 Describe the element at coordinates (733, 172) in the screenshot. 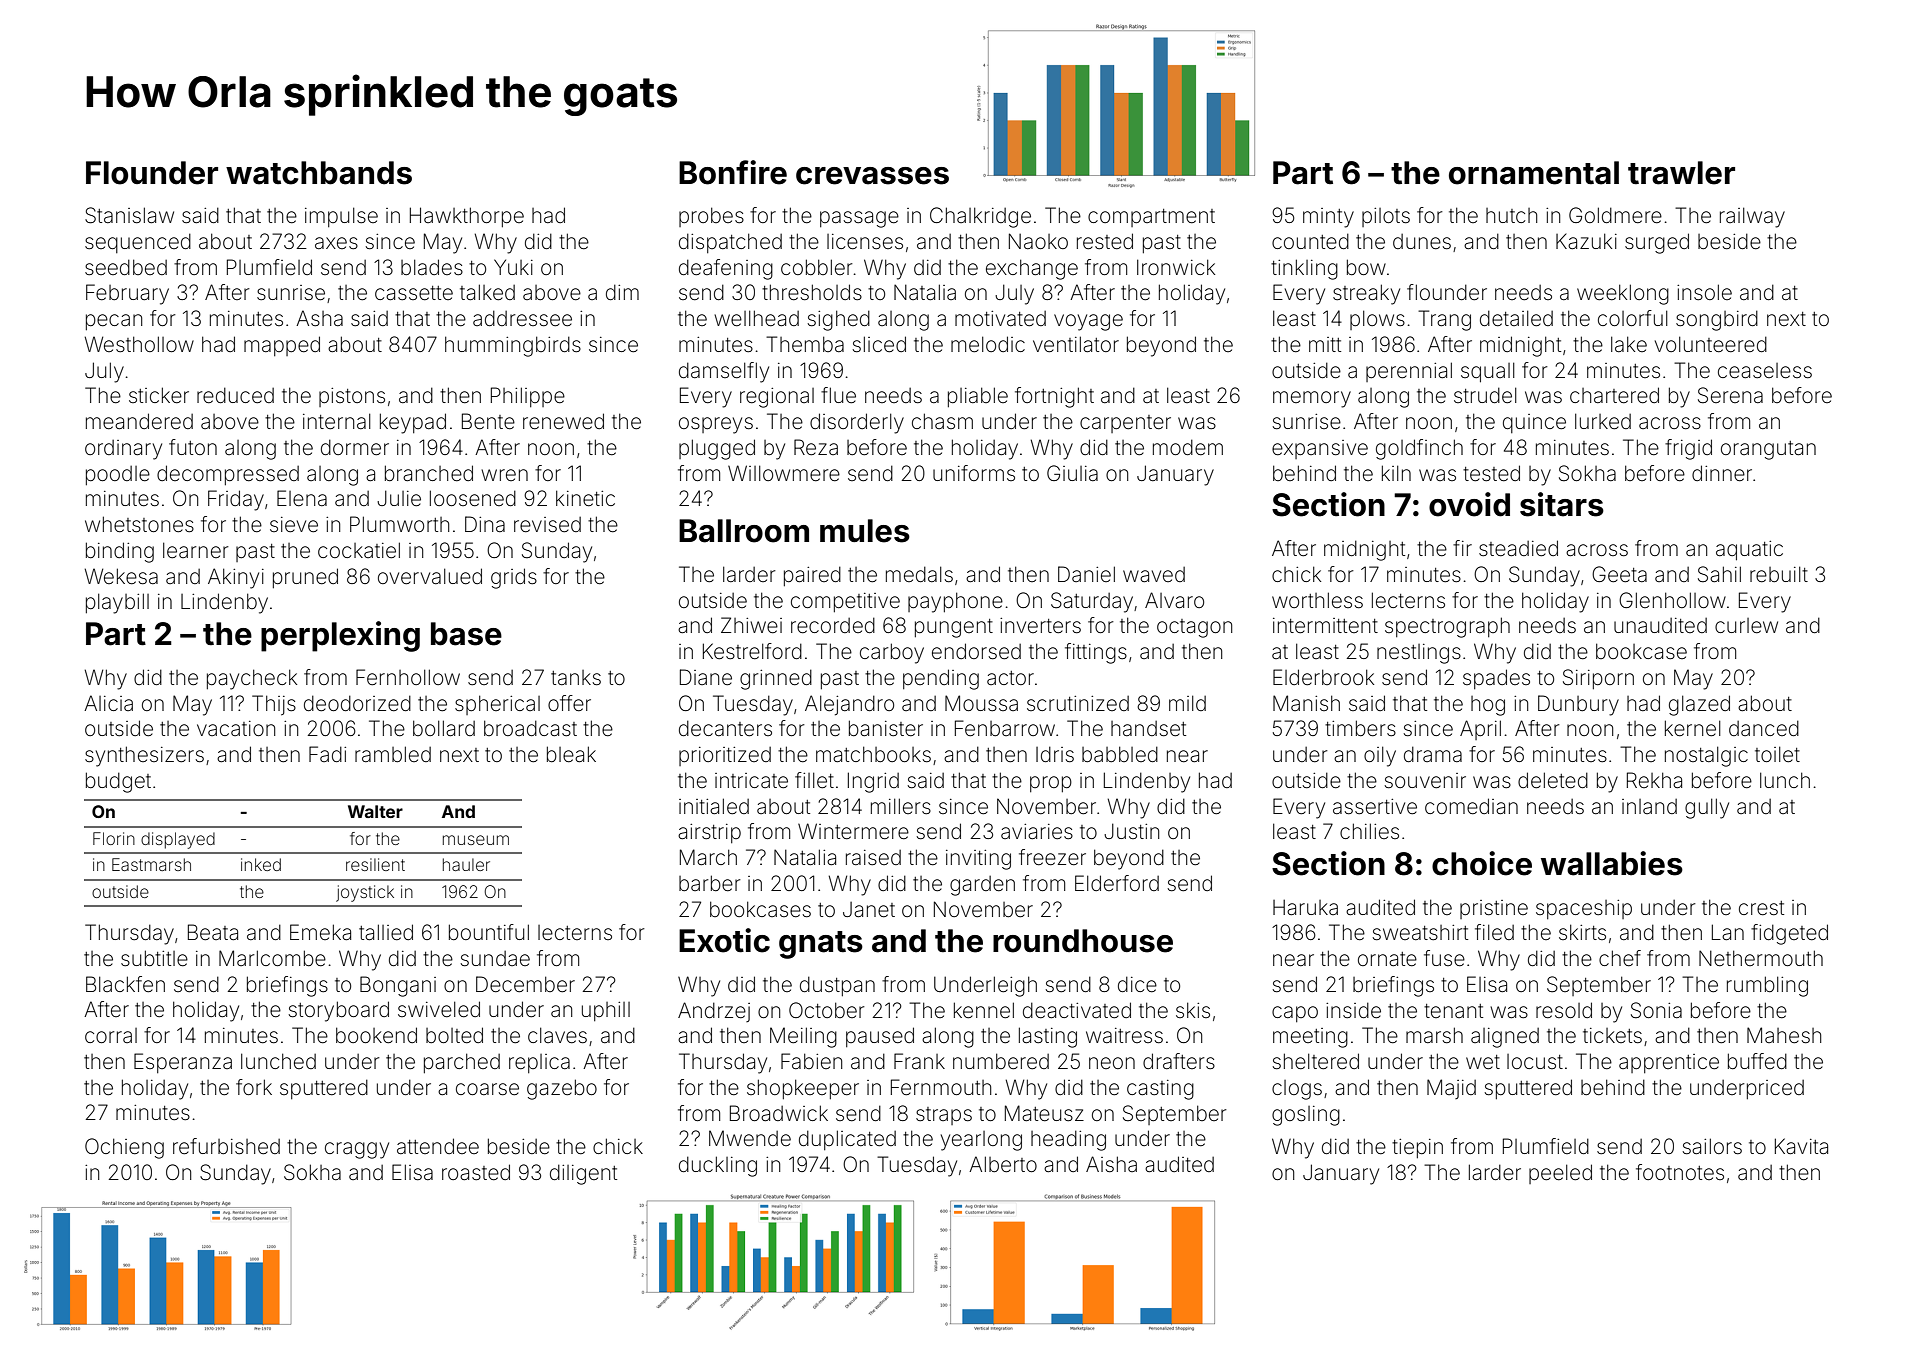

I see `Bonfire` at that location.
